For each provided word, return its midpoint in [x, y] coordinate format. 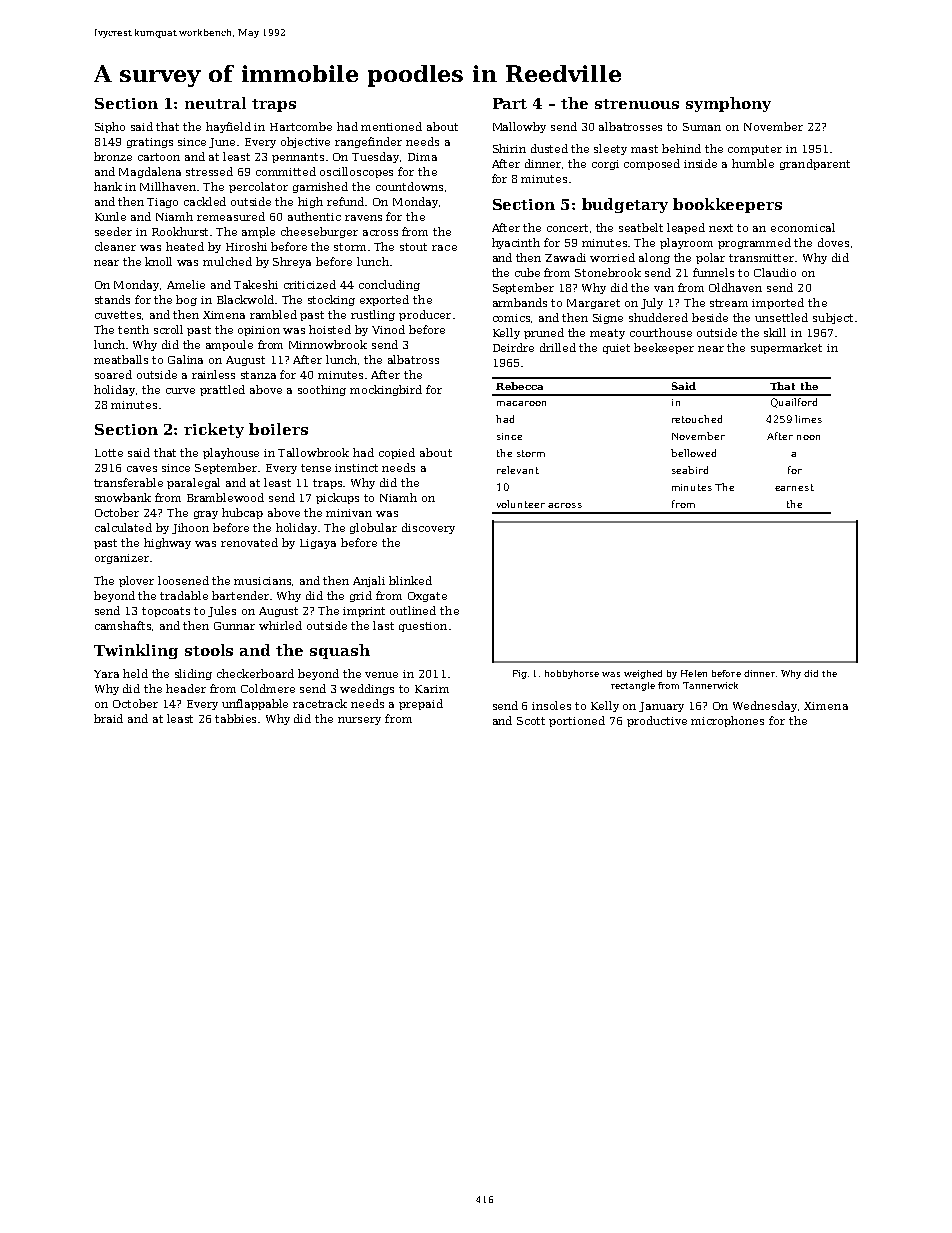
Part [510, 103]
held [135, 673]
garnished [320, 187]
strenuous [637, 104]
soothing [322, 390]
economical [803, 227]
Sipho [110, 127]
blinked [410, 580]
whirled [280, 625]
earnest [794, 487]
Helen [694, 673]
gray [206, 515]
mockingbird [386, 390]
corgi [605, 165]
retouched [697, 419]
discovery [428, 528]
